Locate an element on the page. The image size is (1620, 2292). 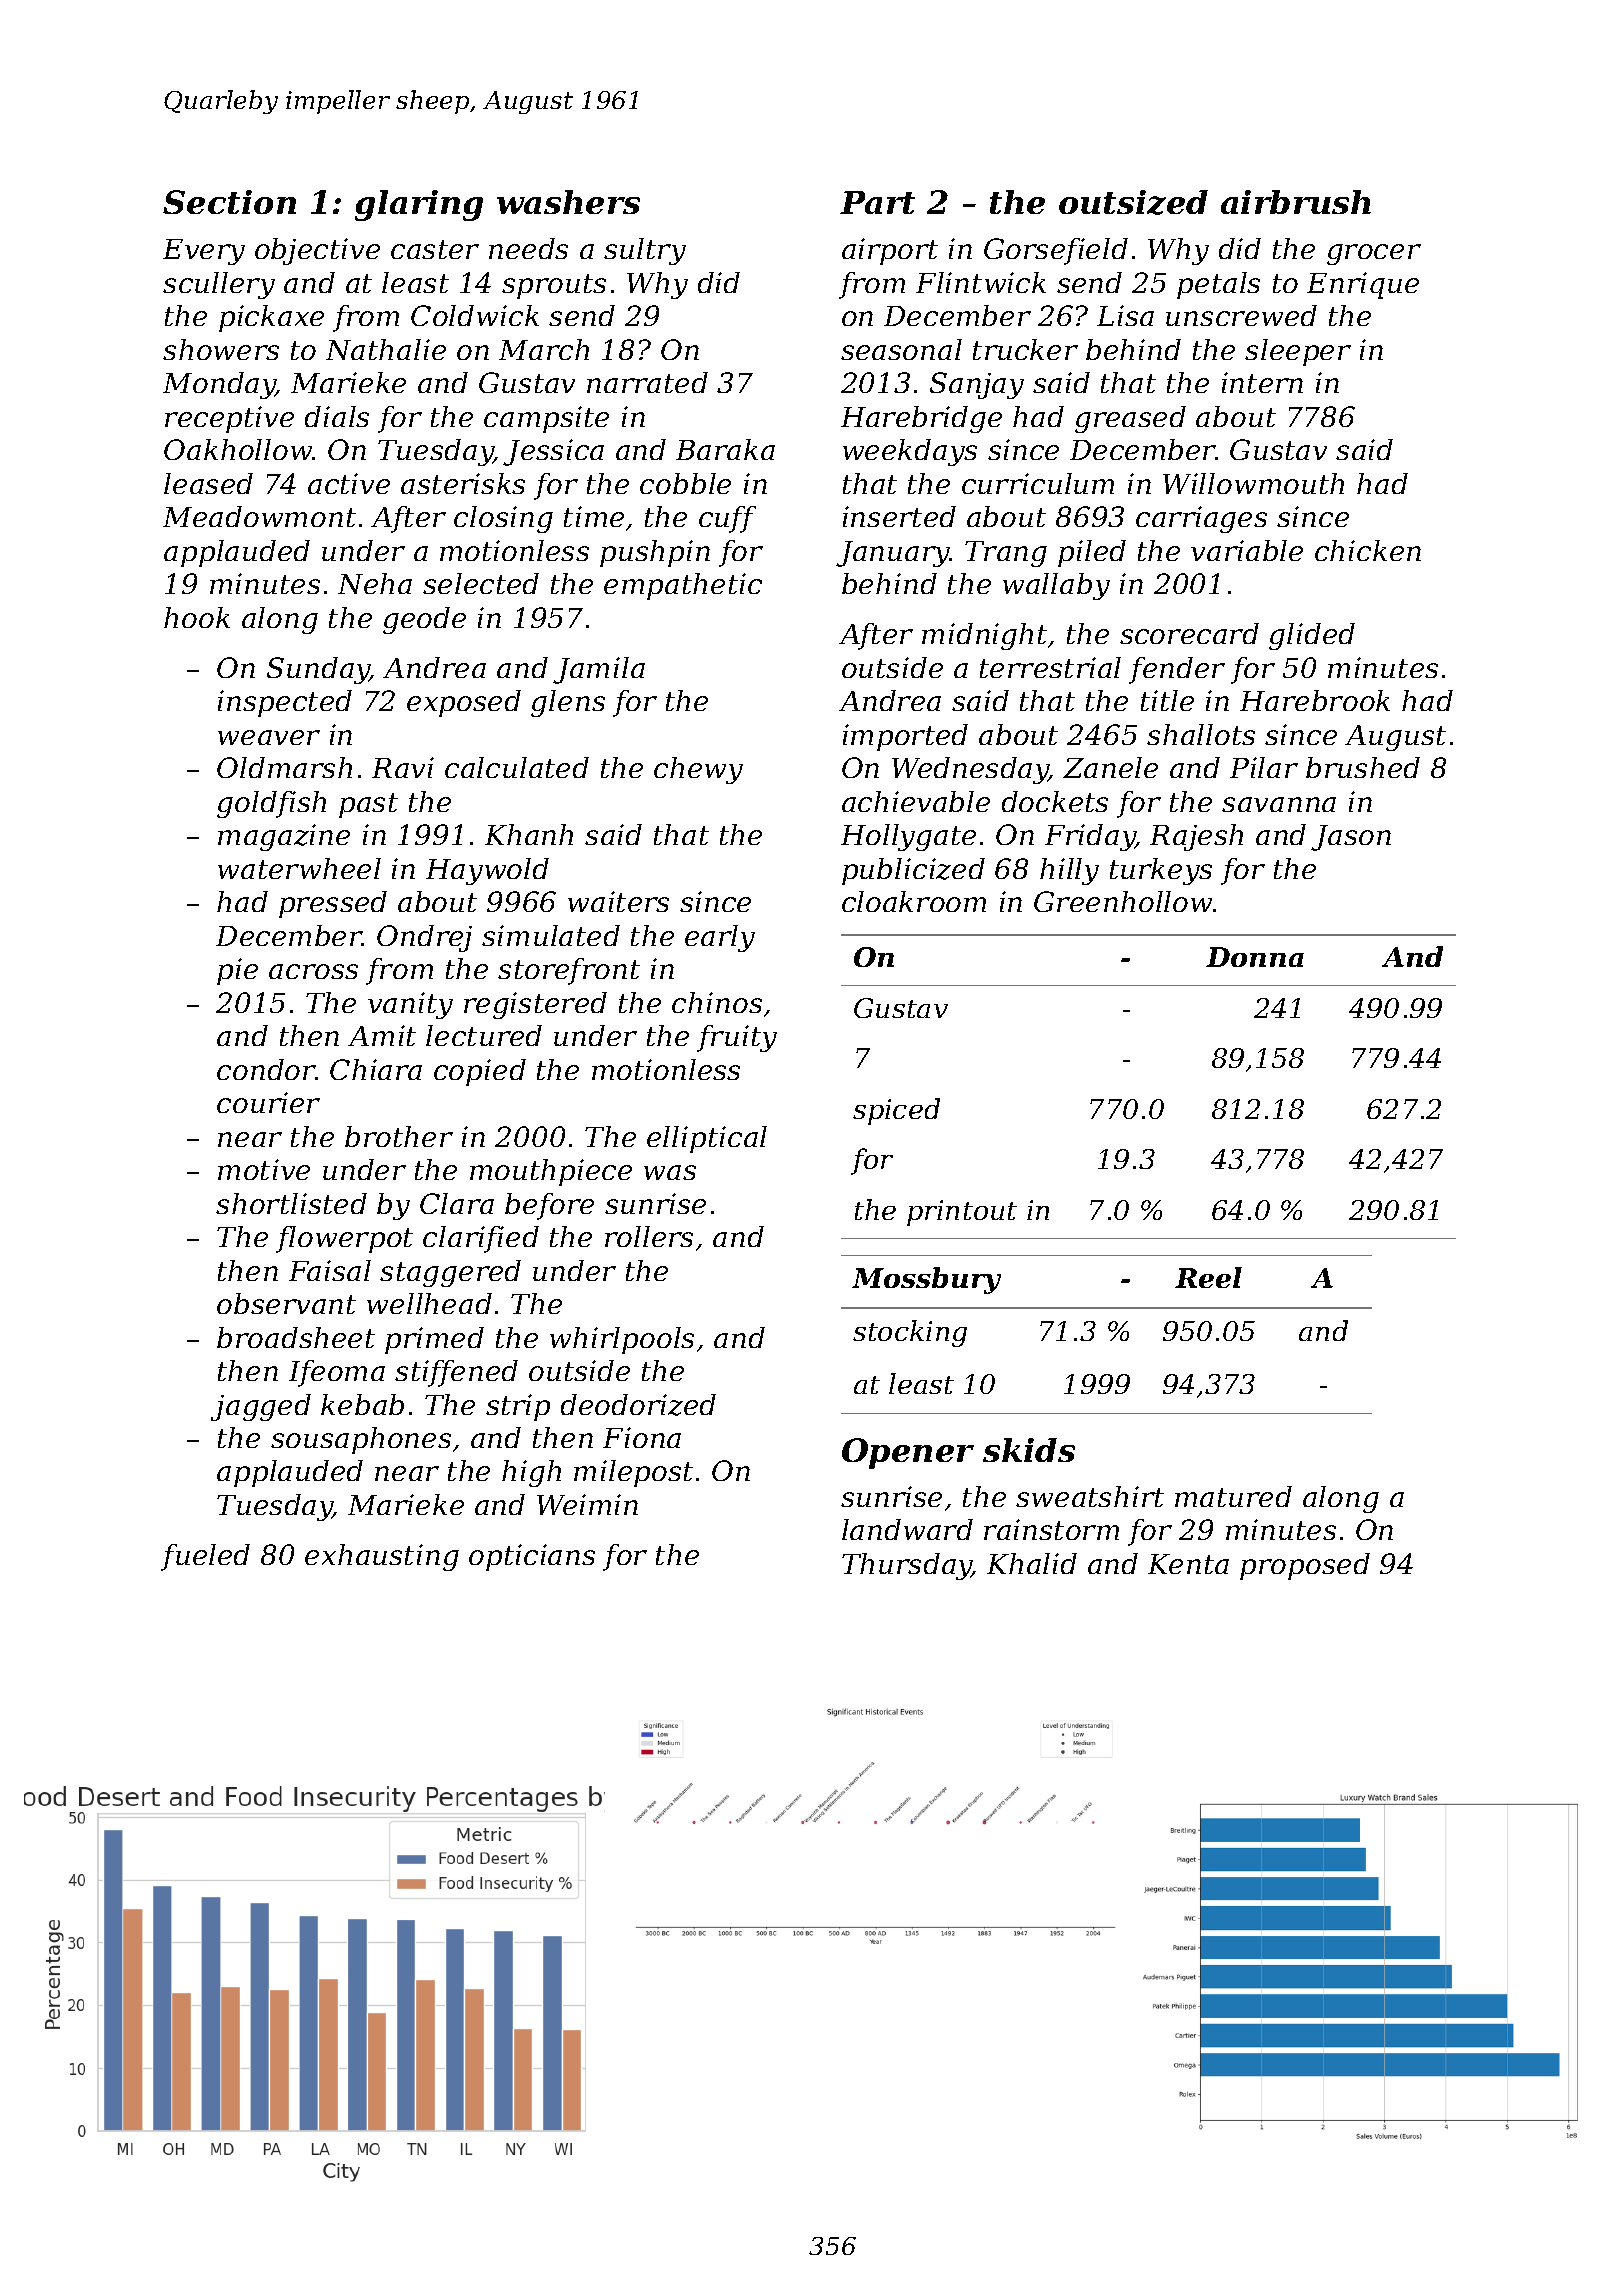
sousaphones is located at coordinates (361, 1440).
